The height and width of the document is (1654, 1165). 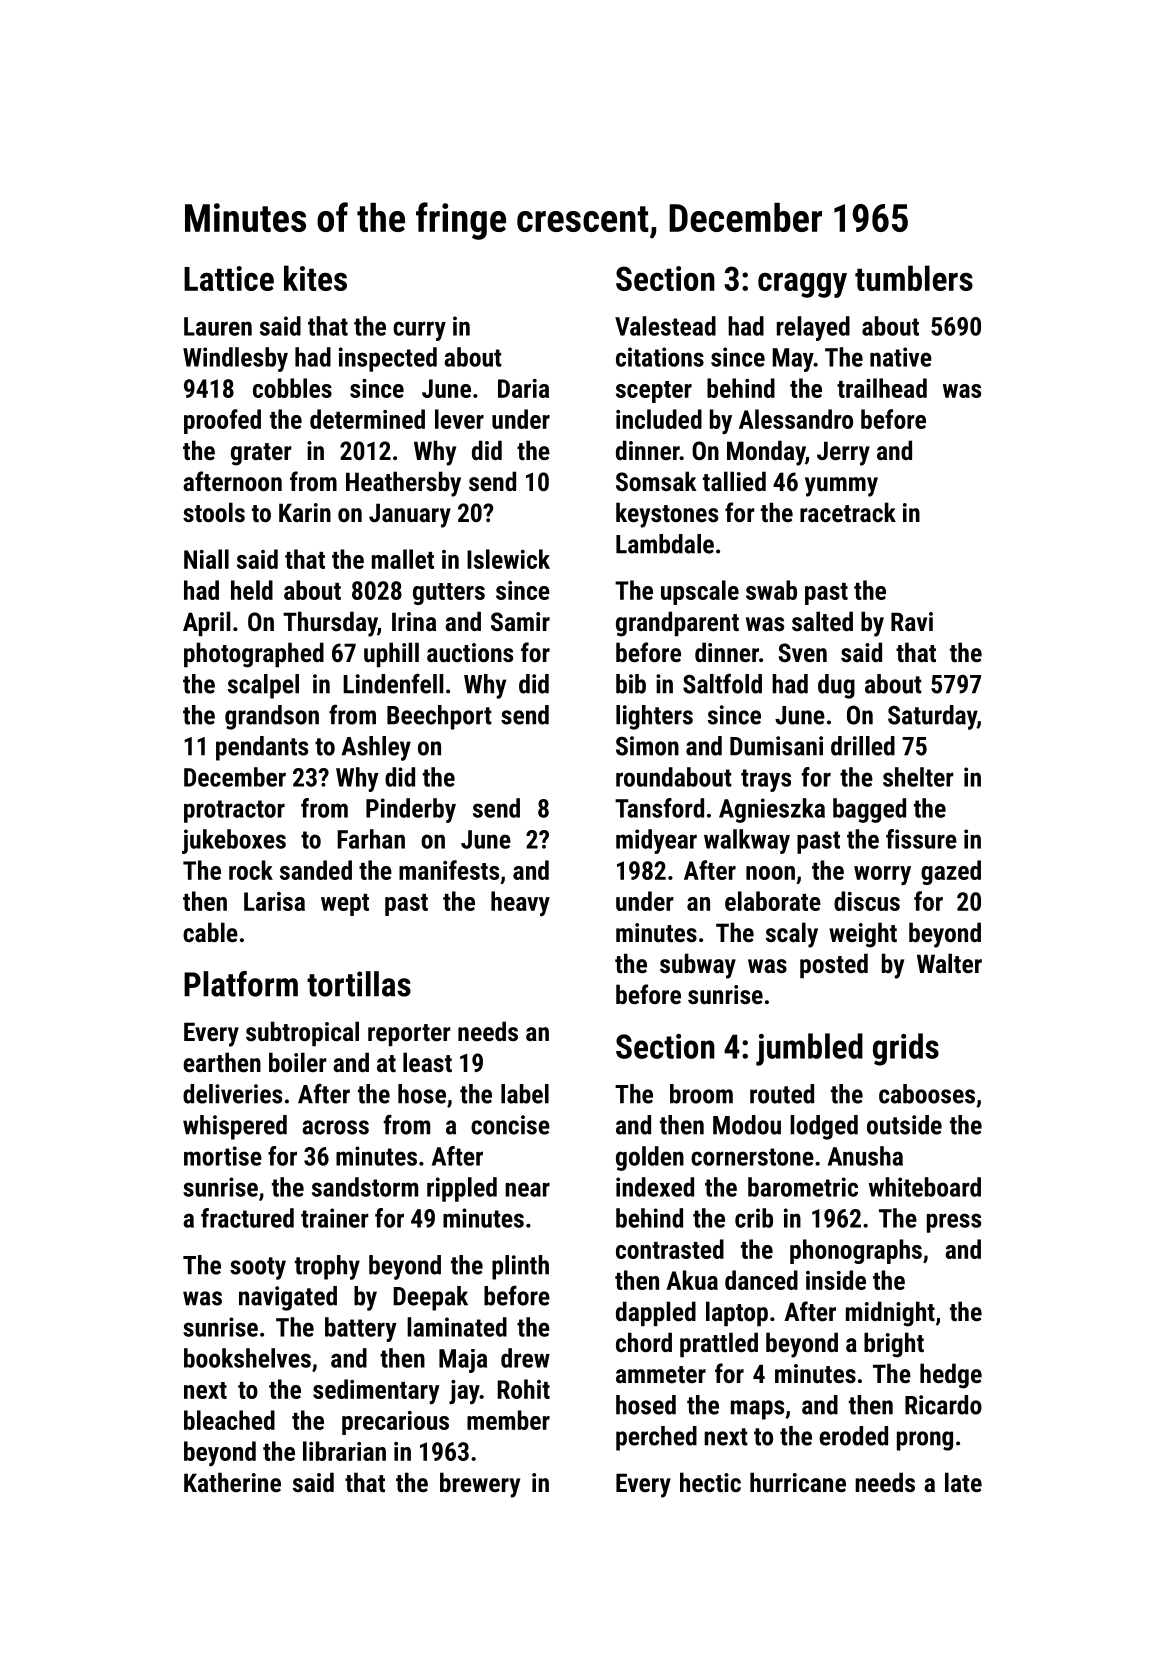 What do you see at coordinates (752, 1157) in the document?
I see `cornerstone` at bounding box center [752, 1157].
